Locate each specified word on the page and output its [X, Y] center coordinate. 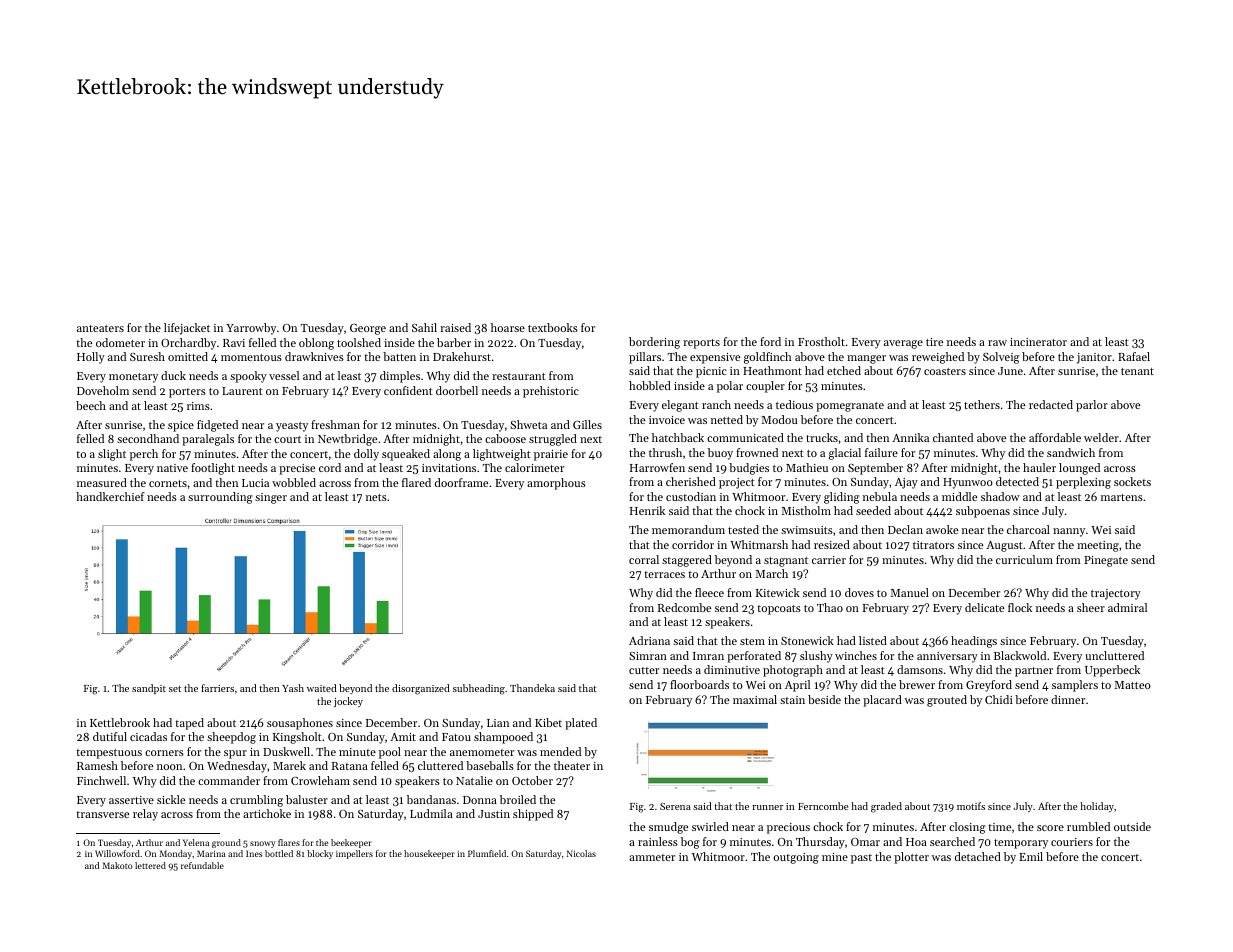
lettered [150, 865]
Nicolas [581, 853]
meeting [1098, 546]
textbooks [553, 327]
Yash [293, 688]
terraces [664, 574]
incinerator [1038, 342]
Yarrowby [251, 329]
